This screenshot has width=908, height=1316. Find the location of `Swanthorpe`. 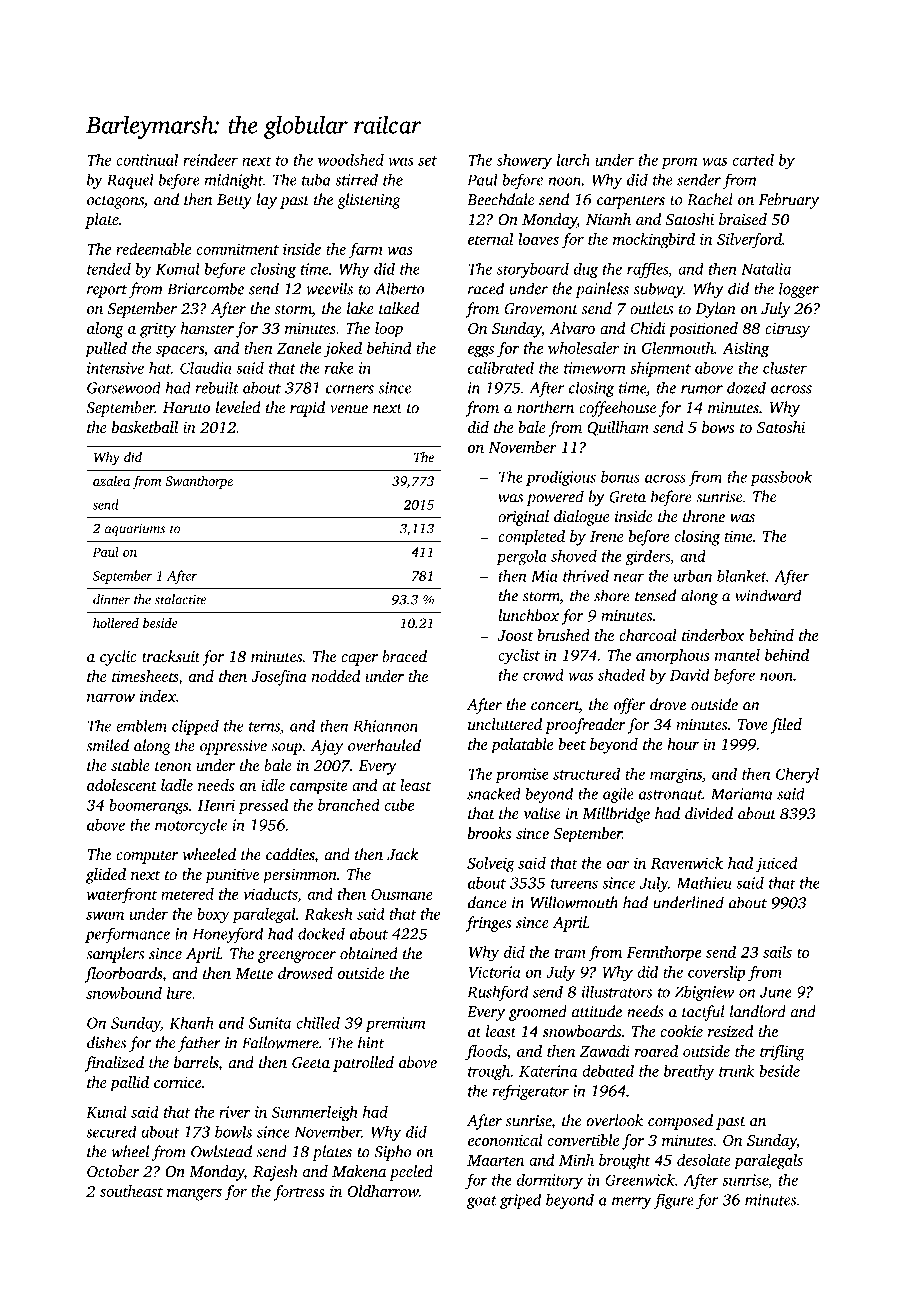

Swanthorpe is located at coordinates (199, 482).
